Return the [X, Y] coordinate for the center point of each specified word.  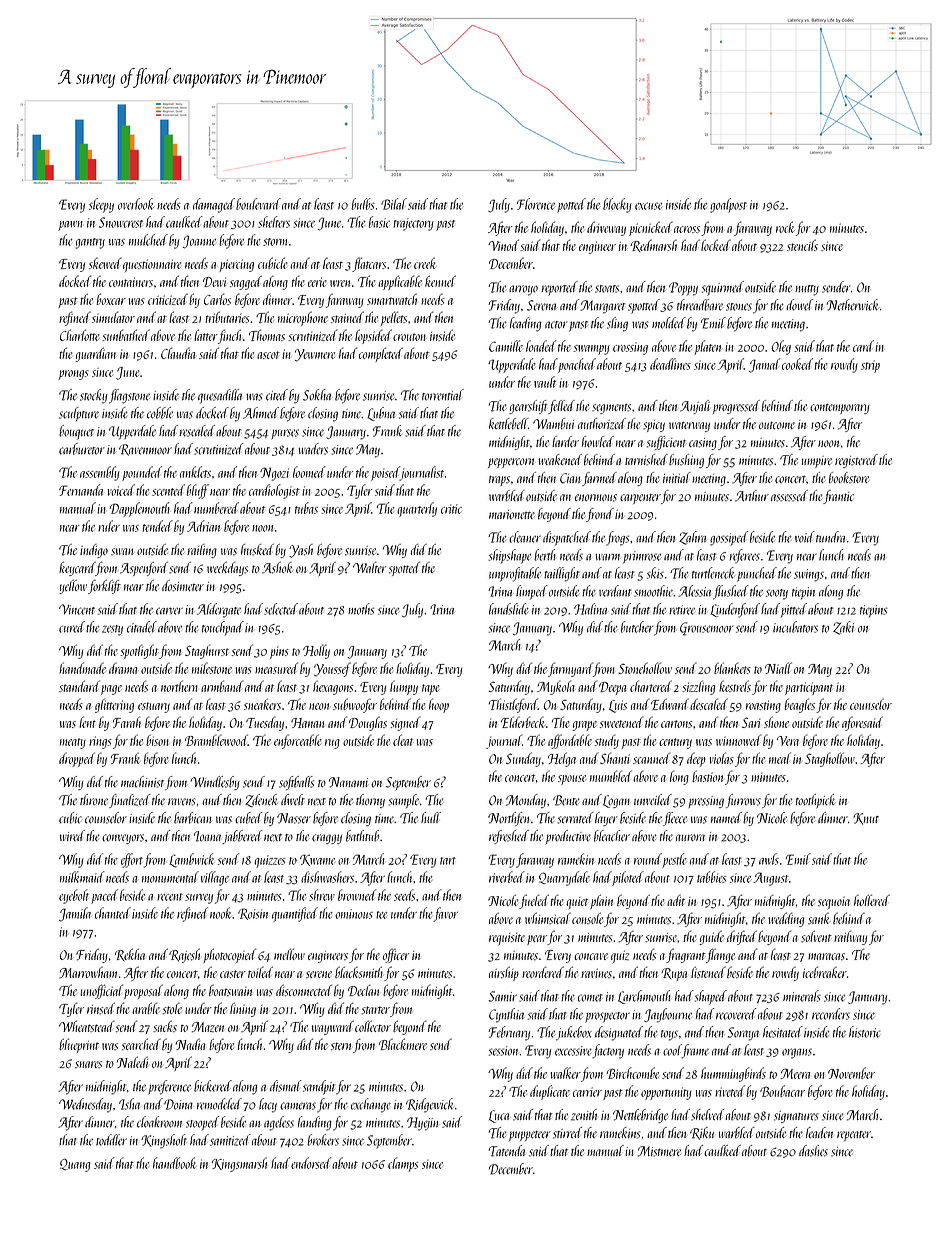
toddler [111, 1140]
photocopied [229, 955]
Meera [795, 1073]
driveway [606, 228]
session [503, 1051]
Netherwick [852, 305]
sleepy [101, 205]
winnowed [738, 740]
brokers [323, 1140]
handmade [82, 668]
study [607, 741]
